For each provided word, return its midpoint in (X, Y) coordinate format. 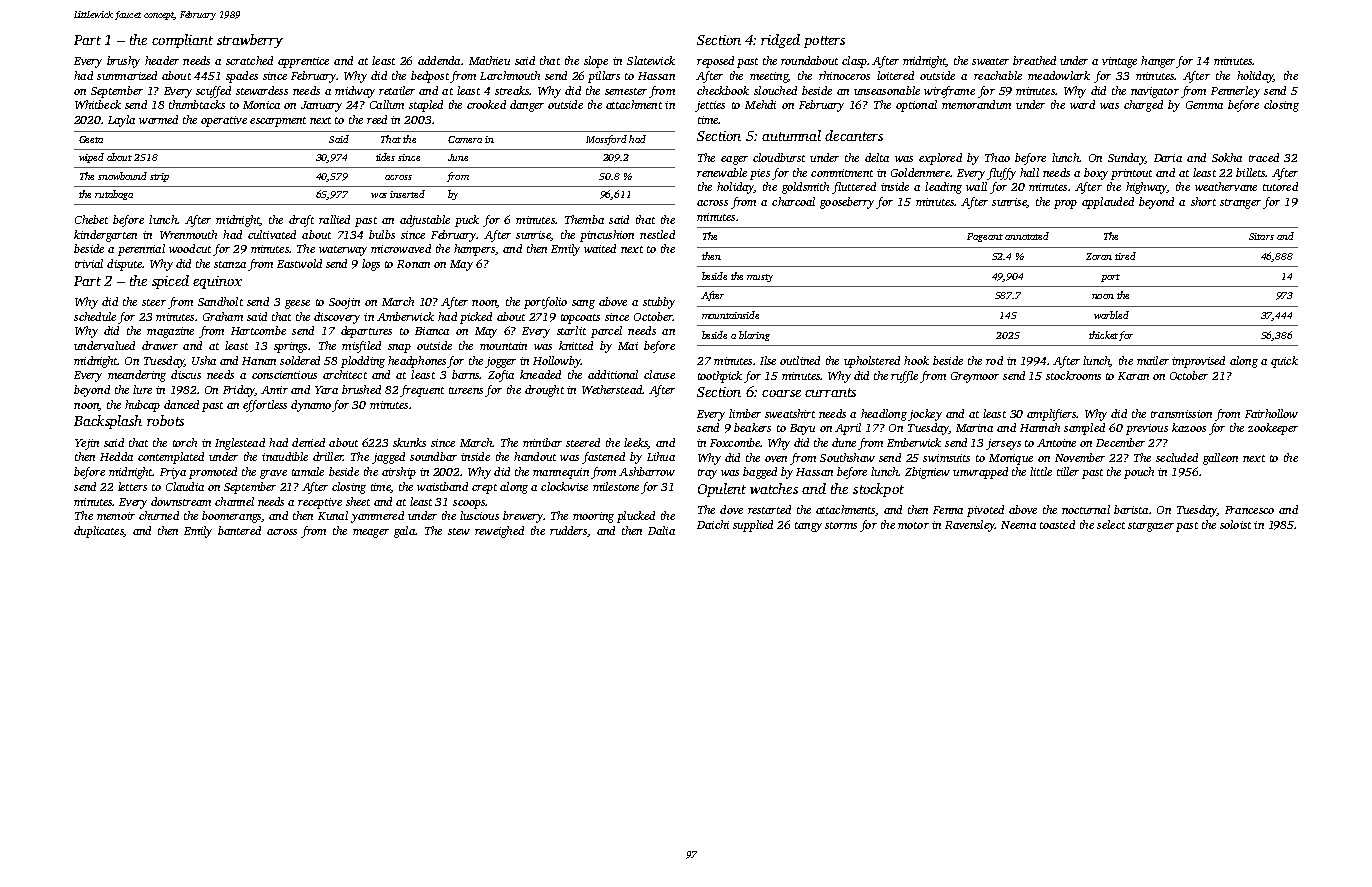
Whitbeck (98, 104)
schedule (95, 316)
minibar (542, 442)
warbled (1111, 315)
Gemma (1204, 105)
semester (626, 91)
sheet (358, 501)
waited (600, 248)
